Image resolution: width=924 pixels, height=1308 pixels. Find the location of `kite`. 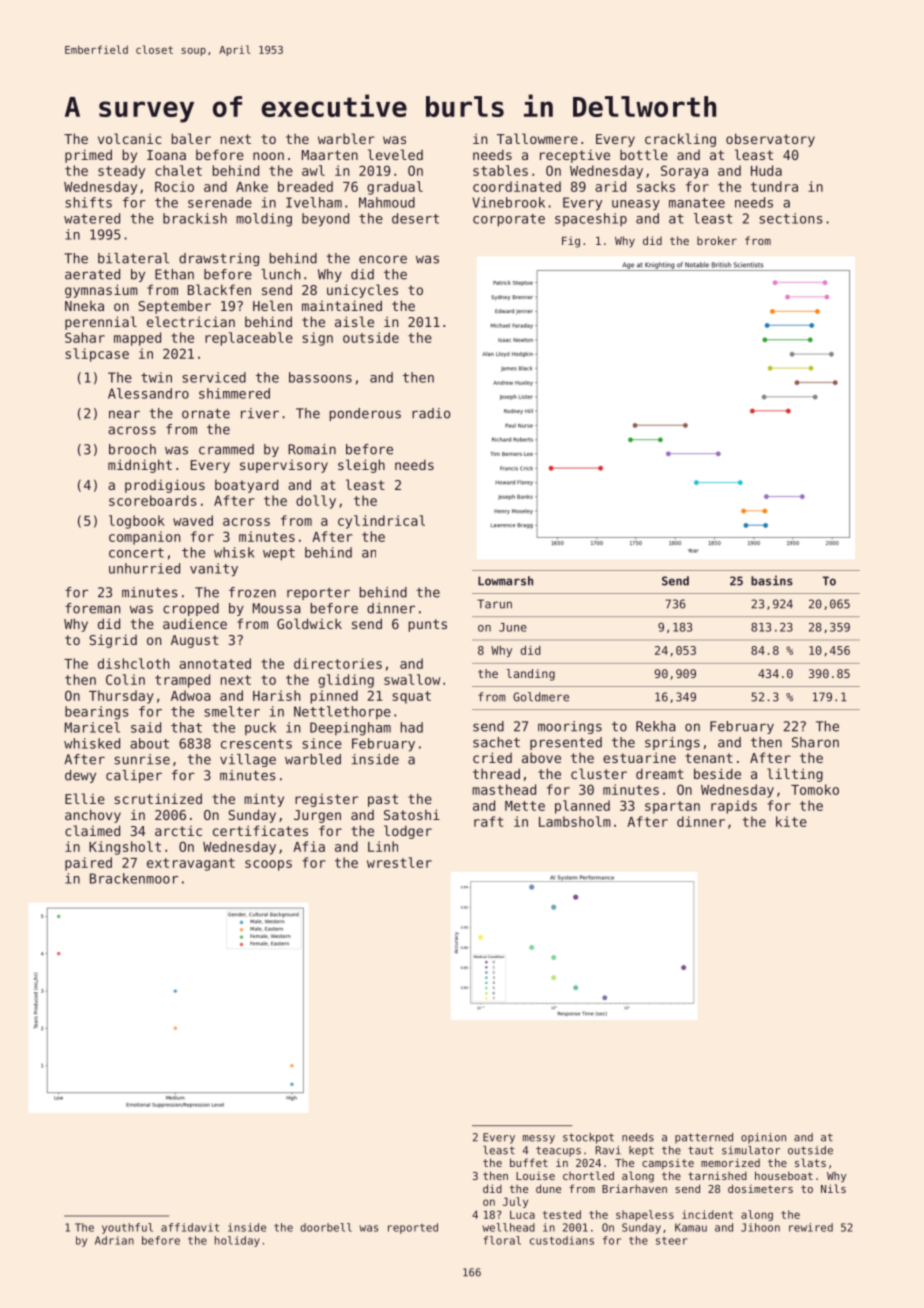

kite is located at coordinates (791, 821).
